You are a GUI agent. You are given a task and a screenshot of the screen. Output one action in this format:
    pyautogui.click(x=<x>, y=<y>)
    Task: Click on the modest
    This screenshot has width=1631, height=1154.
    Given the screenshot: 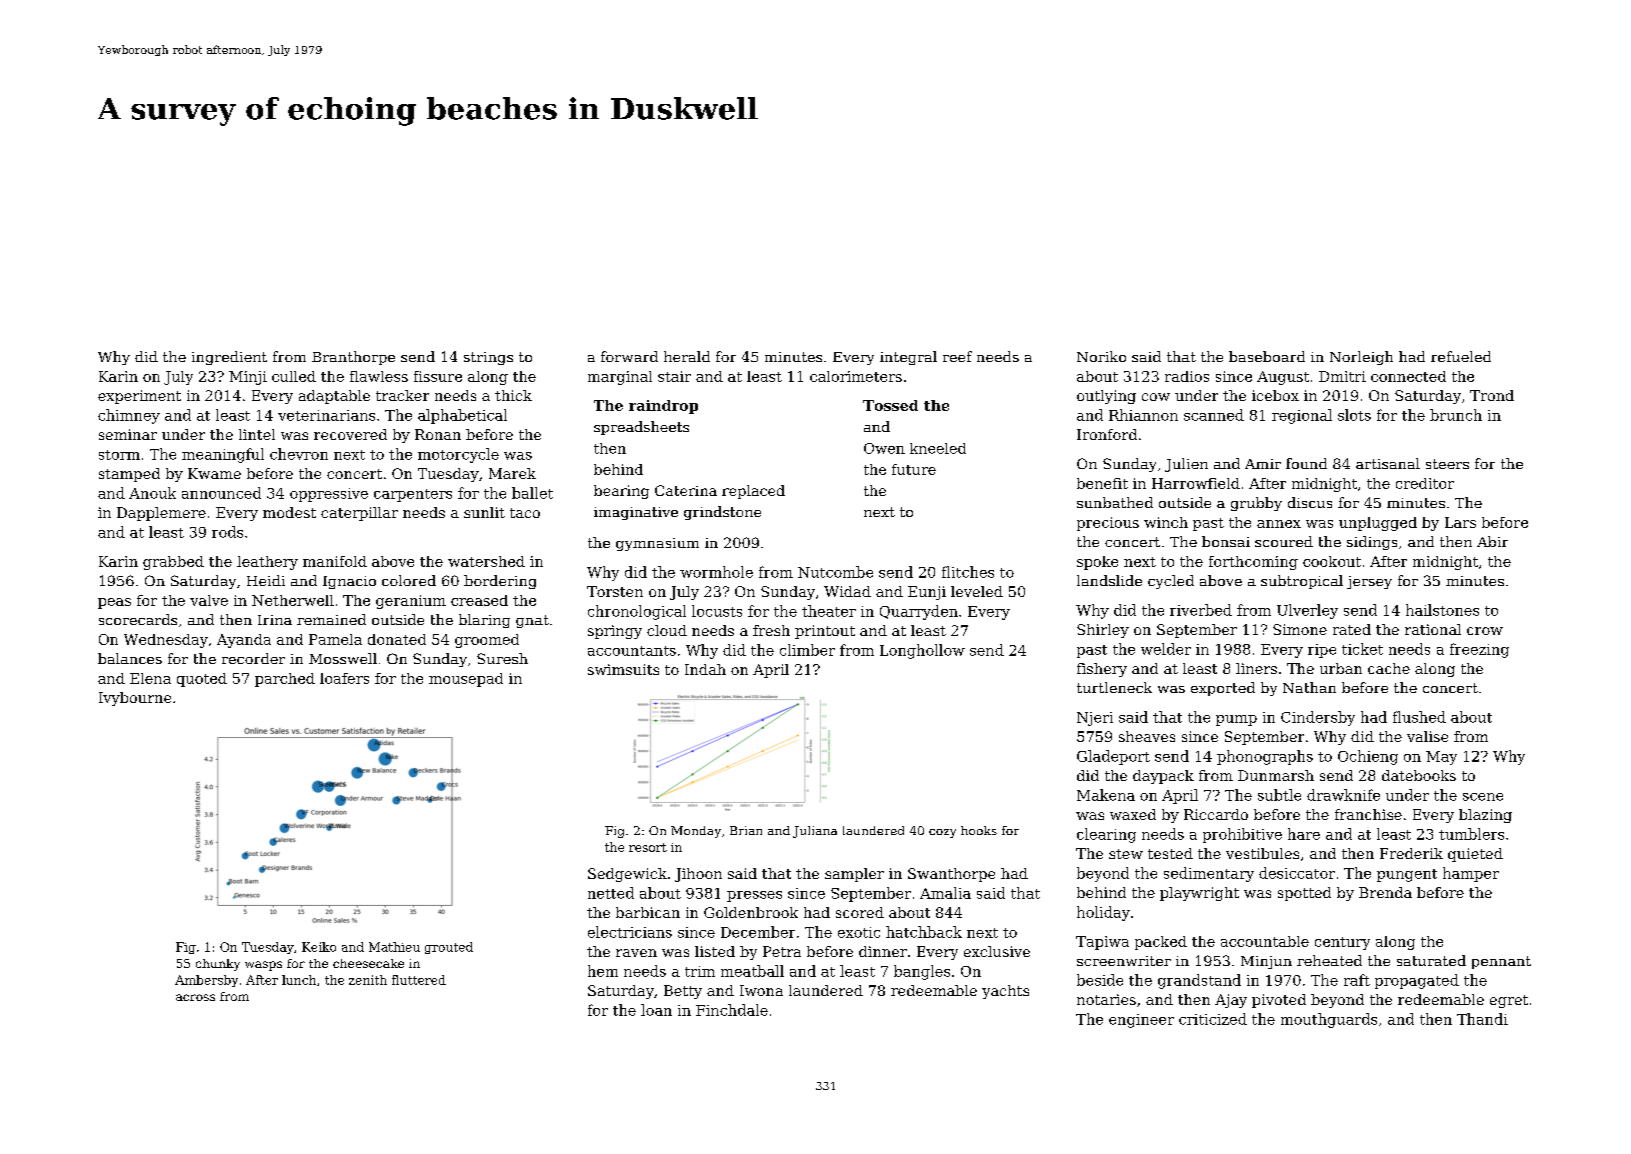 What is the action you would take?
    pyautogui.click(x=289, y=512)
